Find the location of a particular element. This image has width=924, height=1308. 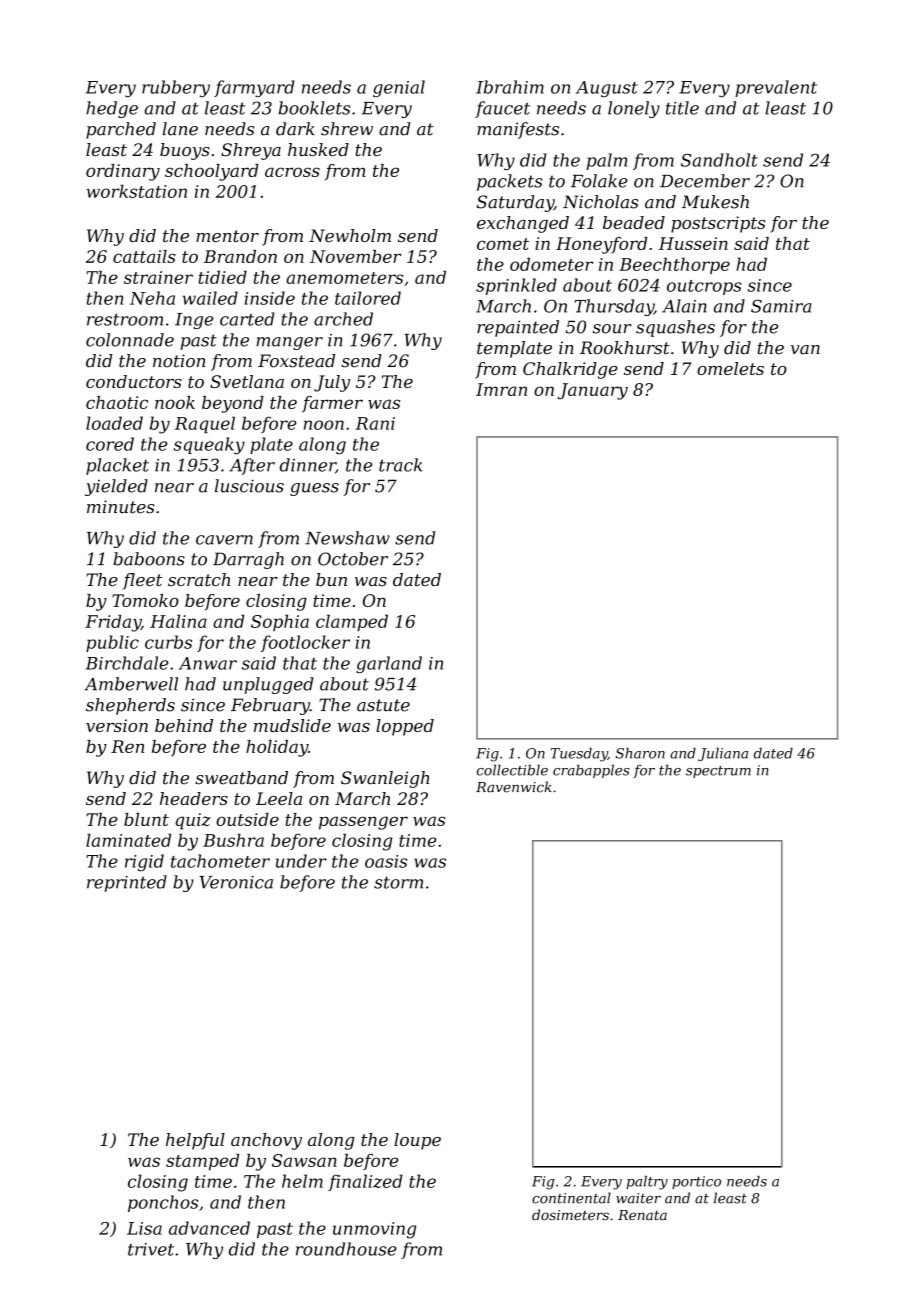

track is located at coordinates (401, 465).
